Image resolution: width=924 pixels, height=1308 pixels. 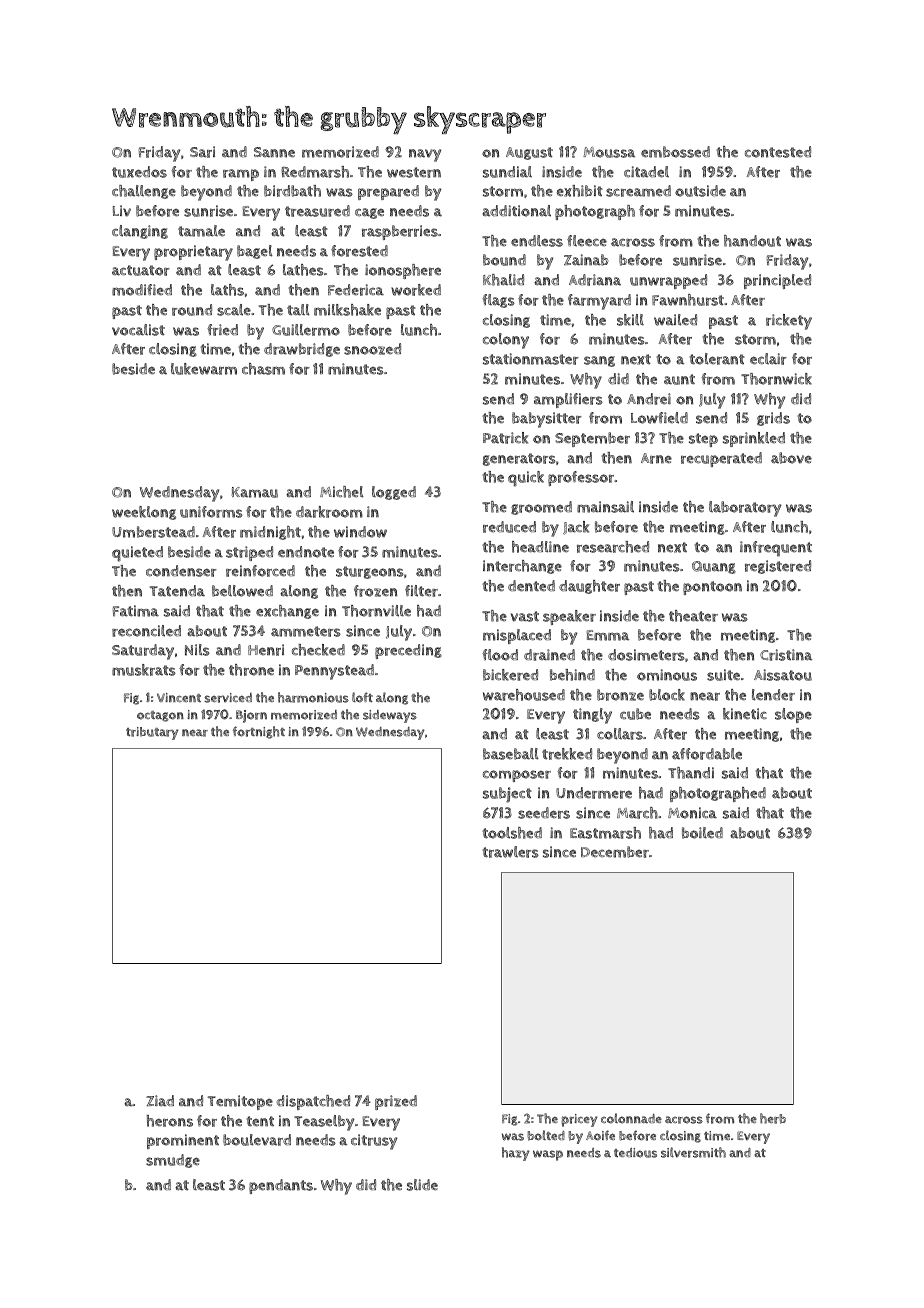 I want to click on lukewarm, so click(x=204, y=369).
